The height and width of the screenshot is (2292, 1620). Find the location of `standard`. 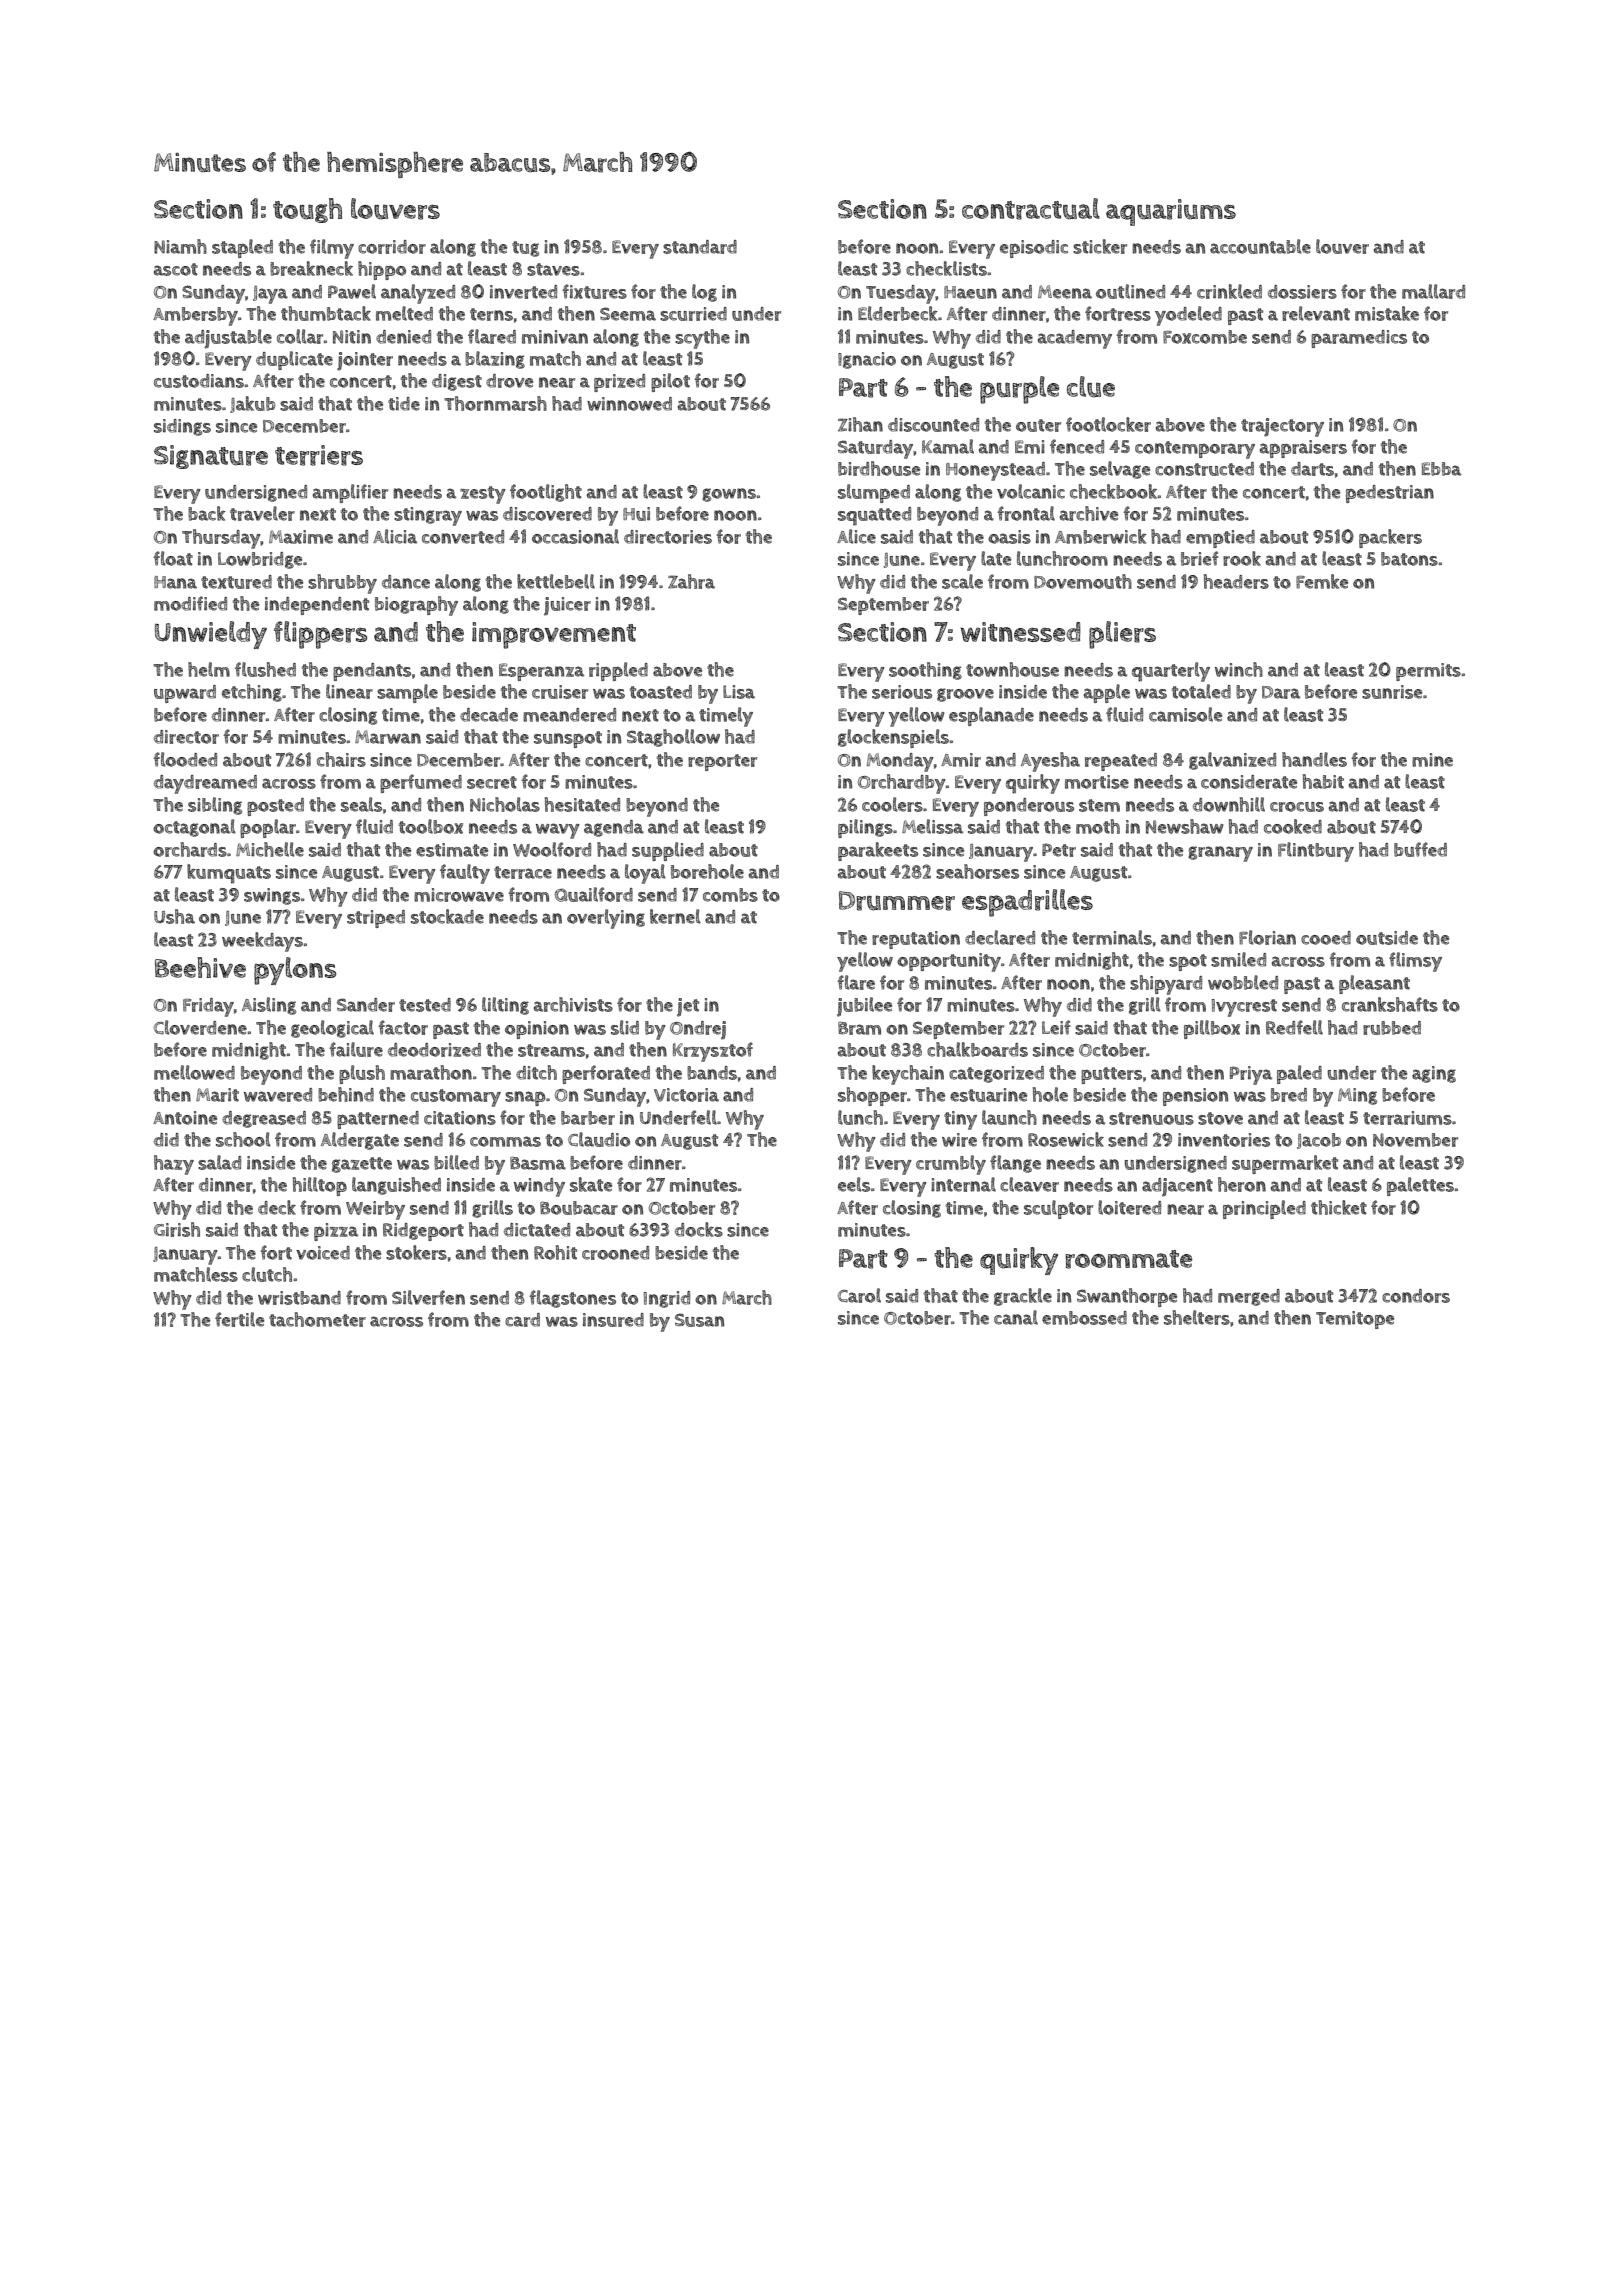

standard is located at coordinates (700, 247).
